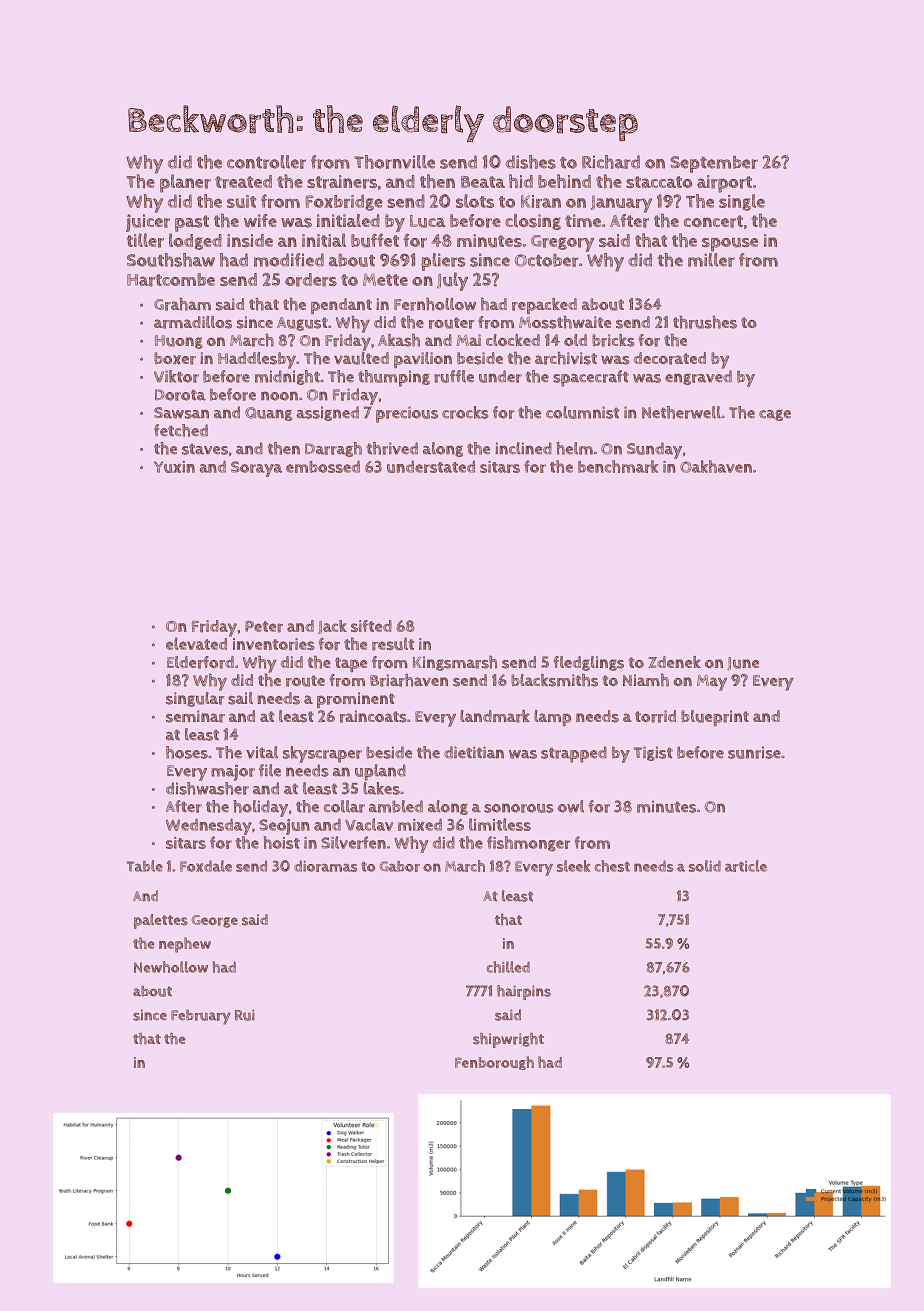  What do you see at coordinates (161, 921) in the screenshot?
I see `palettes` at bounding box center [161, 921].
